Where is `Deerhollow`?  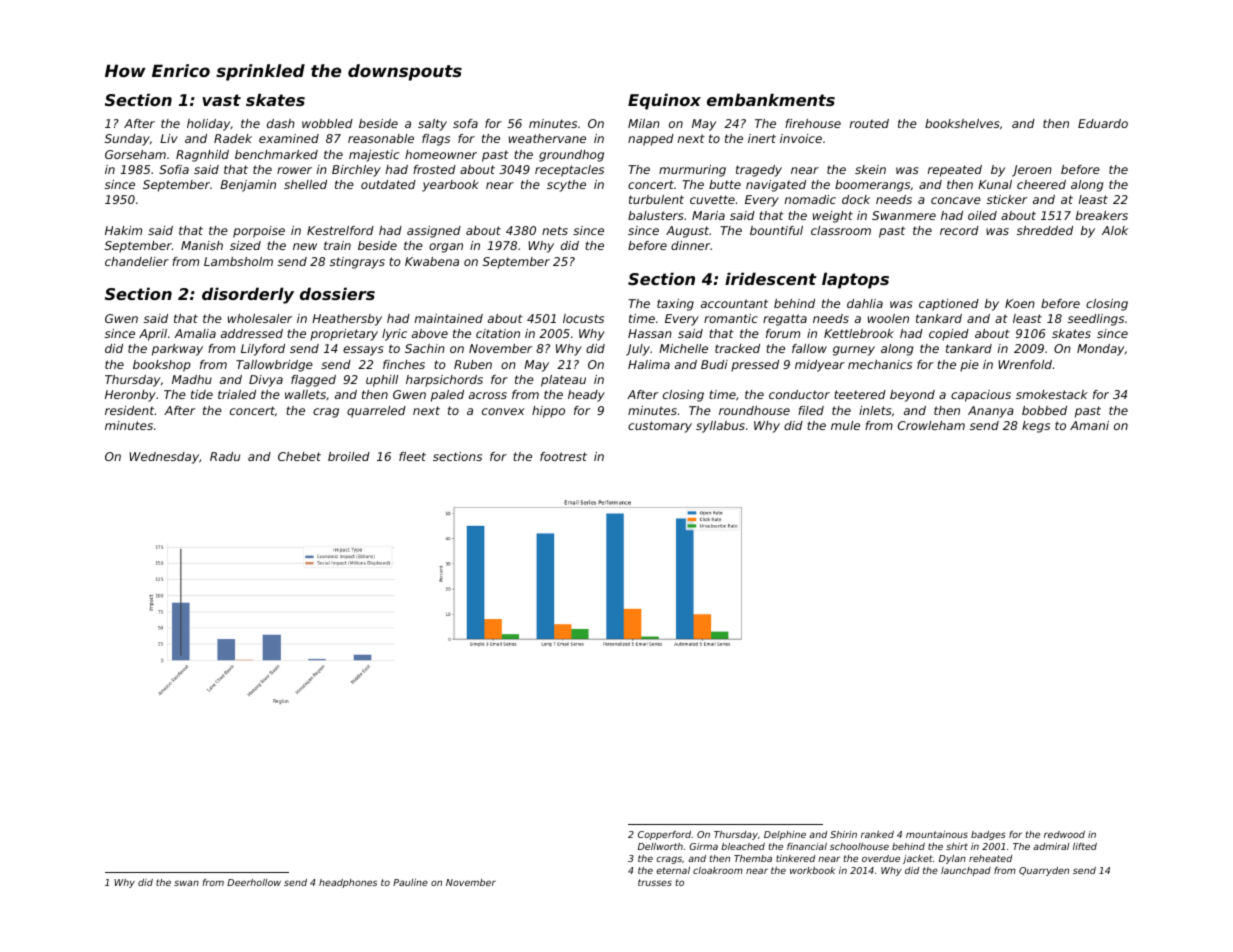
Deerhollow is located at coordinates (254, 882).
